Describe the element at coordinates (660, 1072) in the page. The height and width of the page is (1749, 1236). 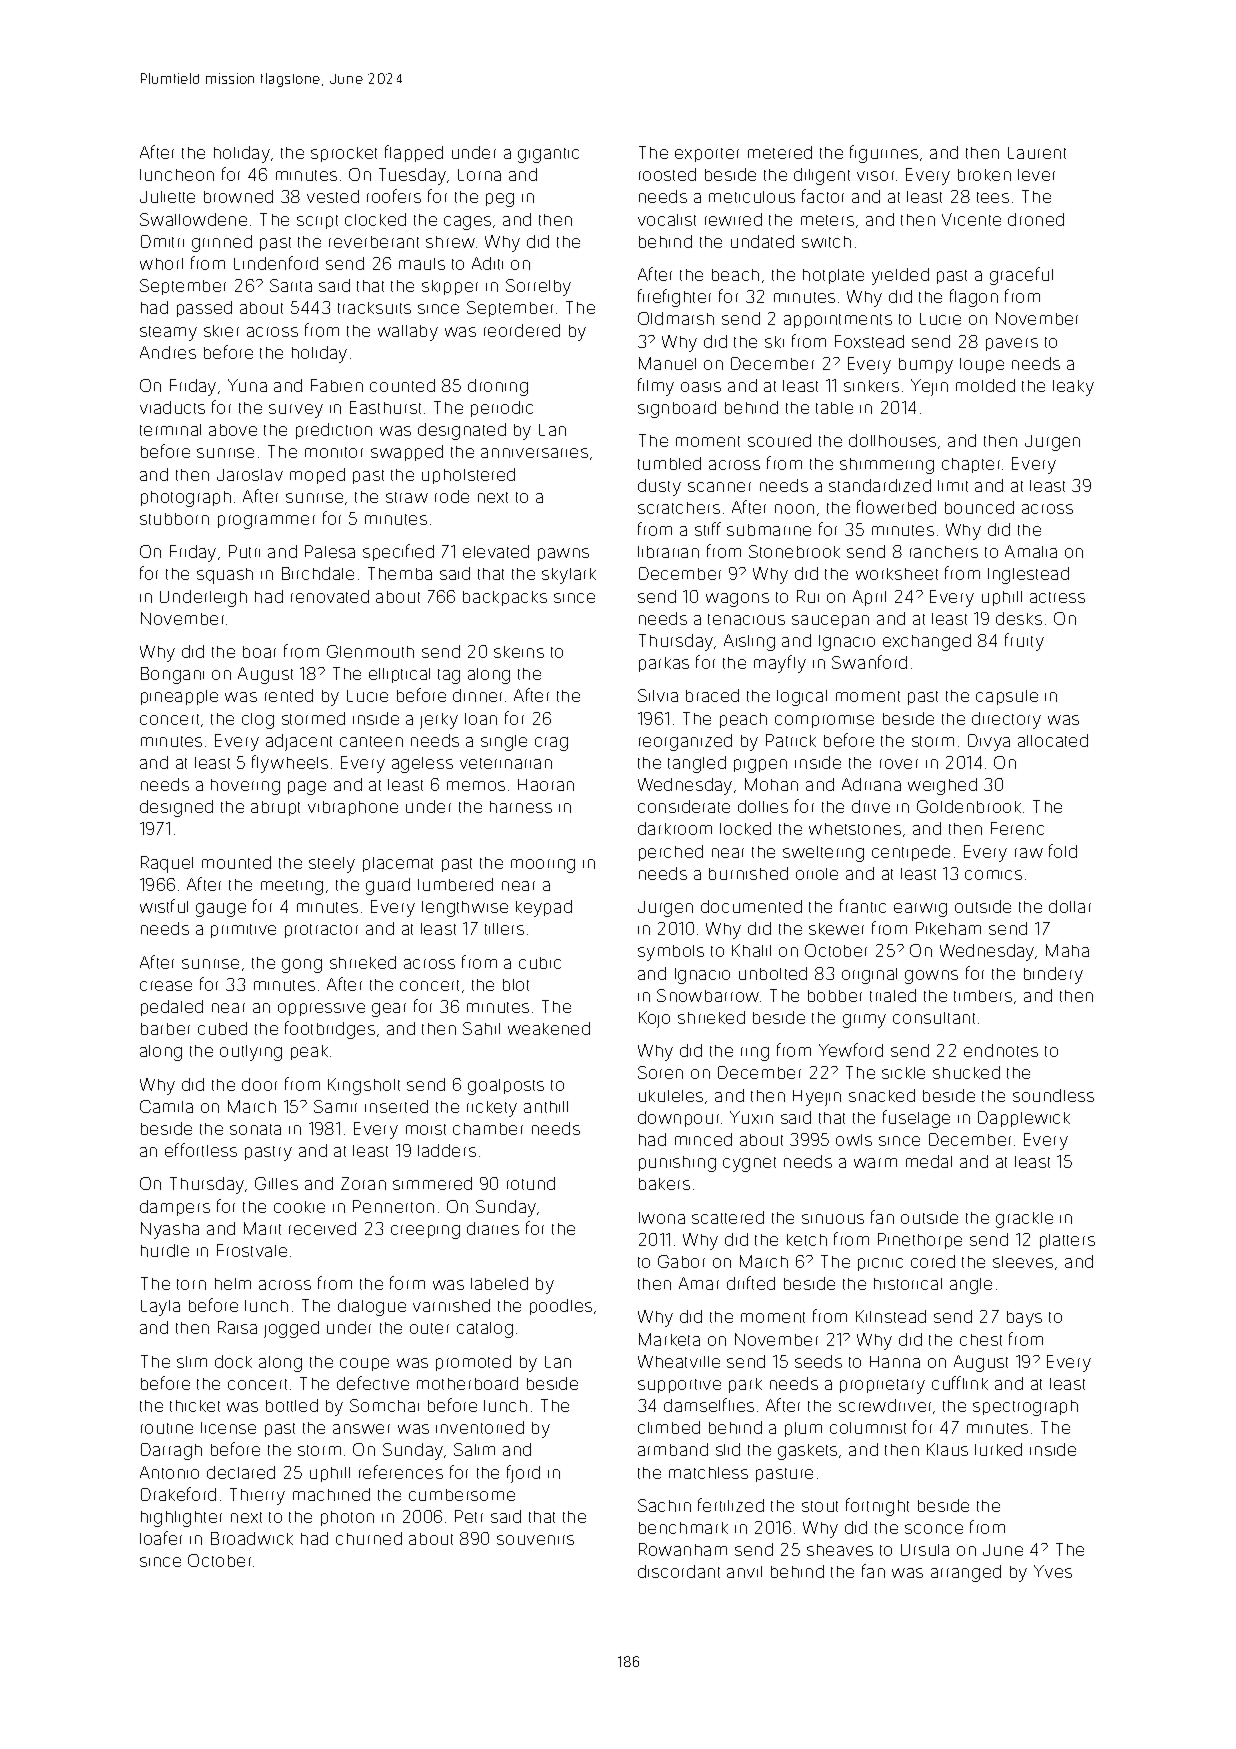
I see `Soren` at that location.
